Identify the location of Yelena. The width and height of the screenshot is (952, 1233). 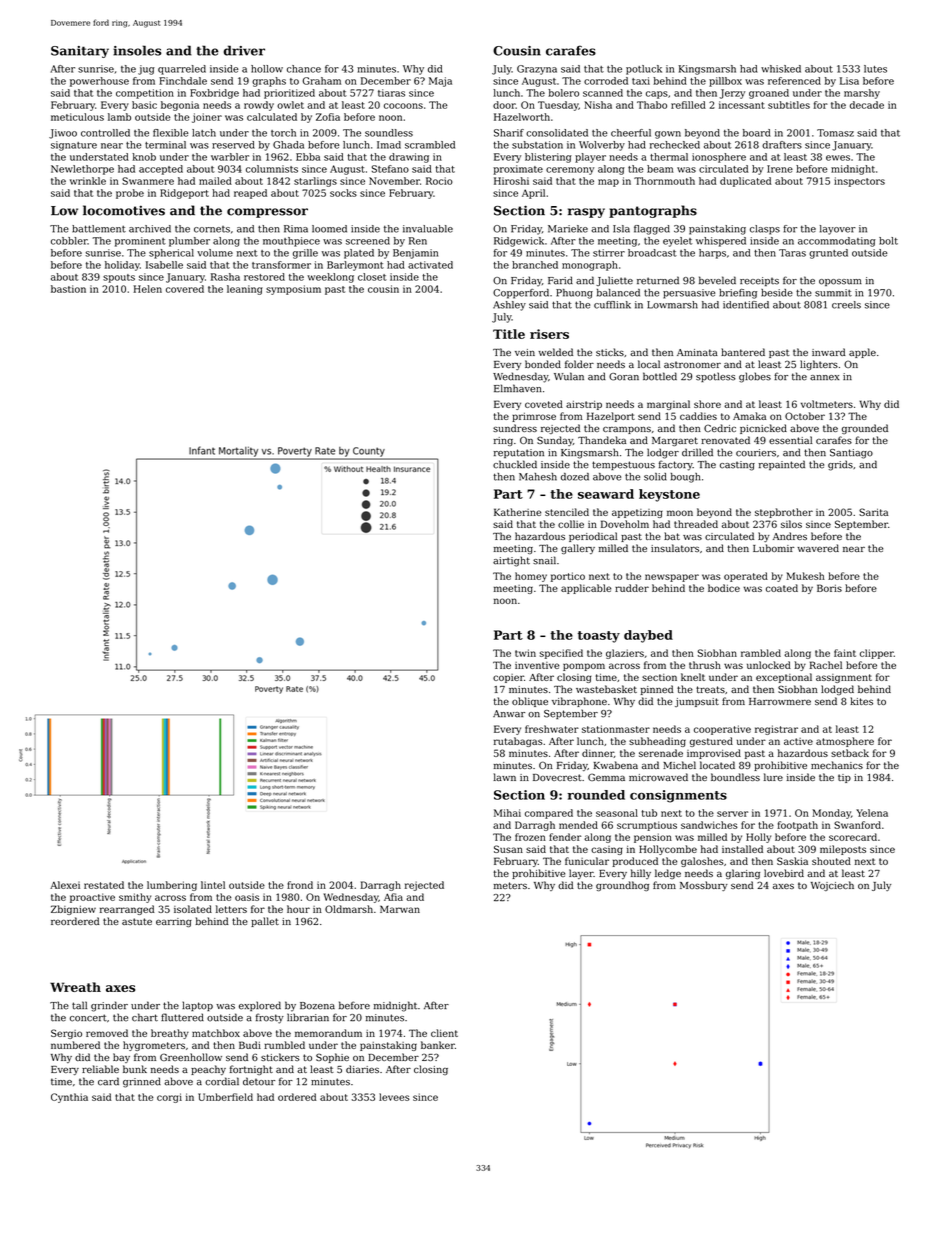
(872, 813).
